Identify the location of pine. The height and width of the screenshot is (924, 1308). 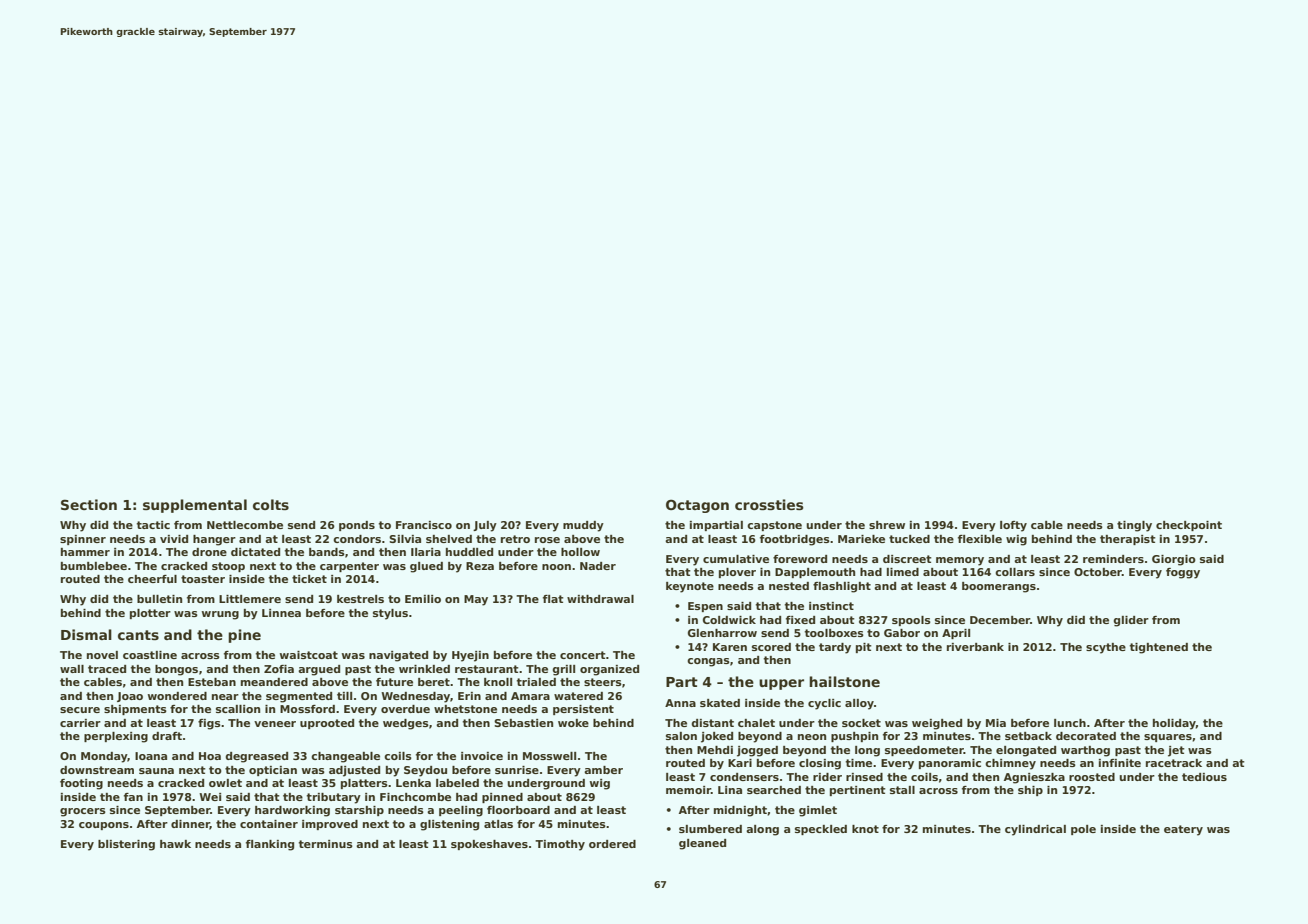
(244, 636).
